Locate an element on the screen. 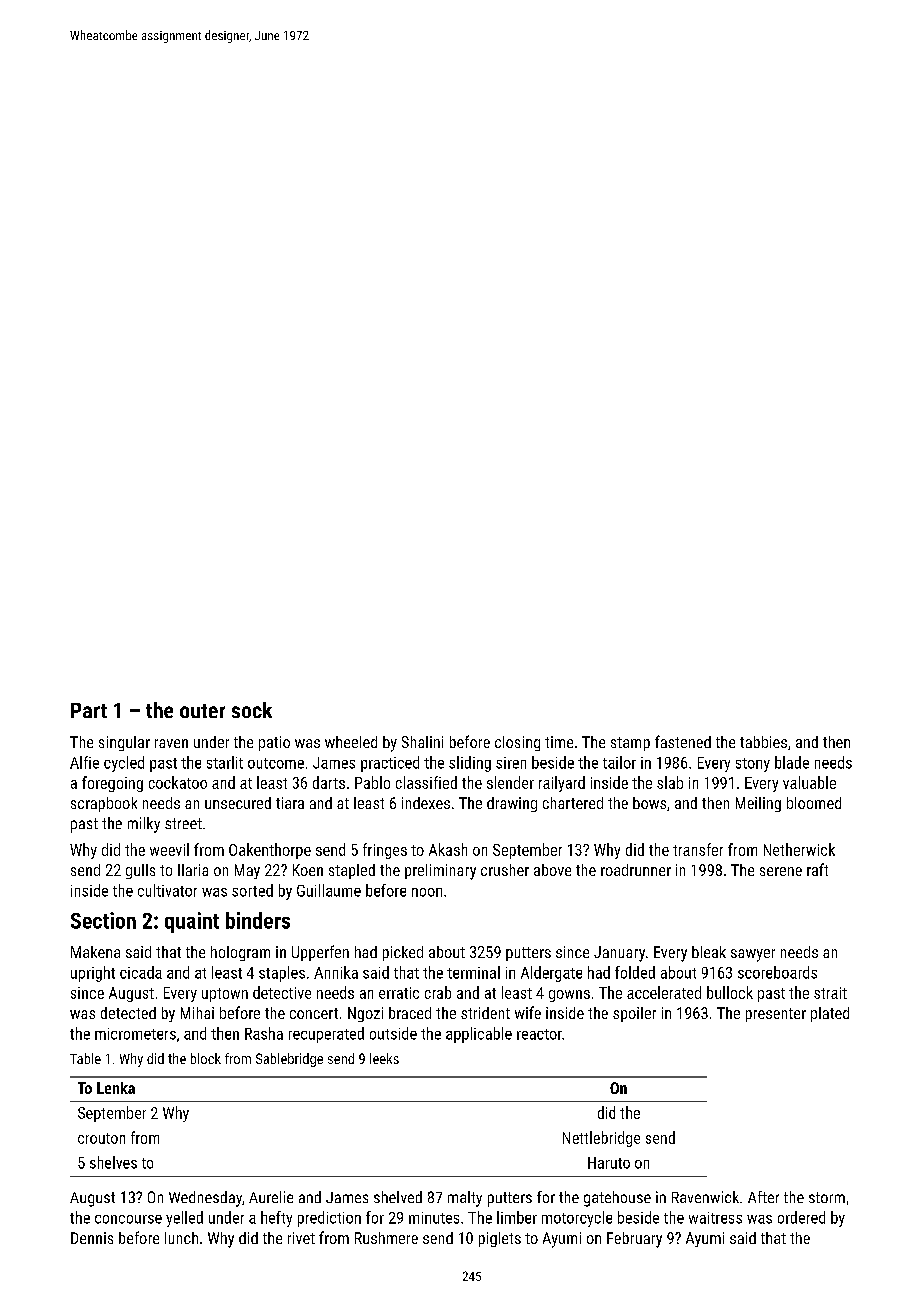  applicable is located at coordinates (479, 1035).
